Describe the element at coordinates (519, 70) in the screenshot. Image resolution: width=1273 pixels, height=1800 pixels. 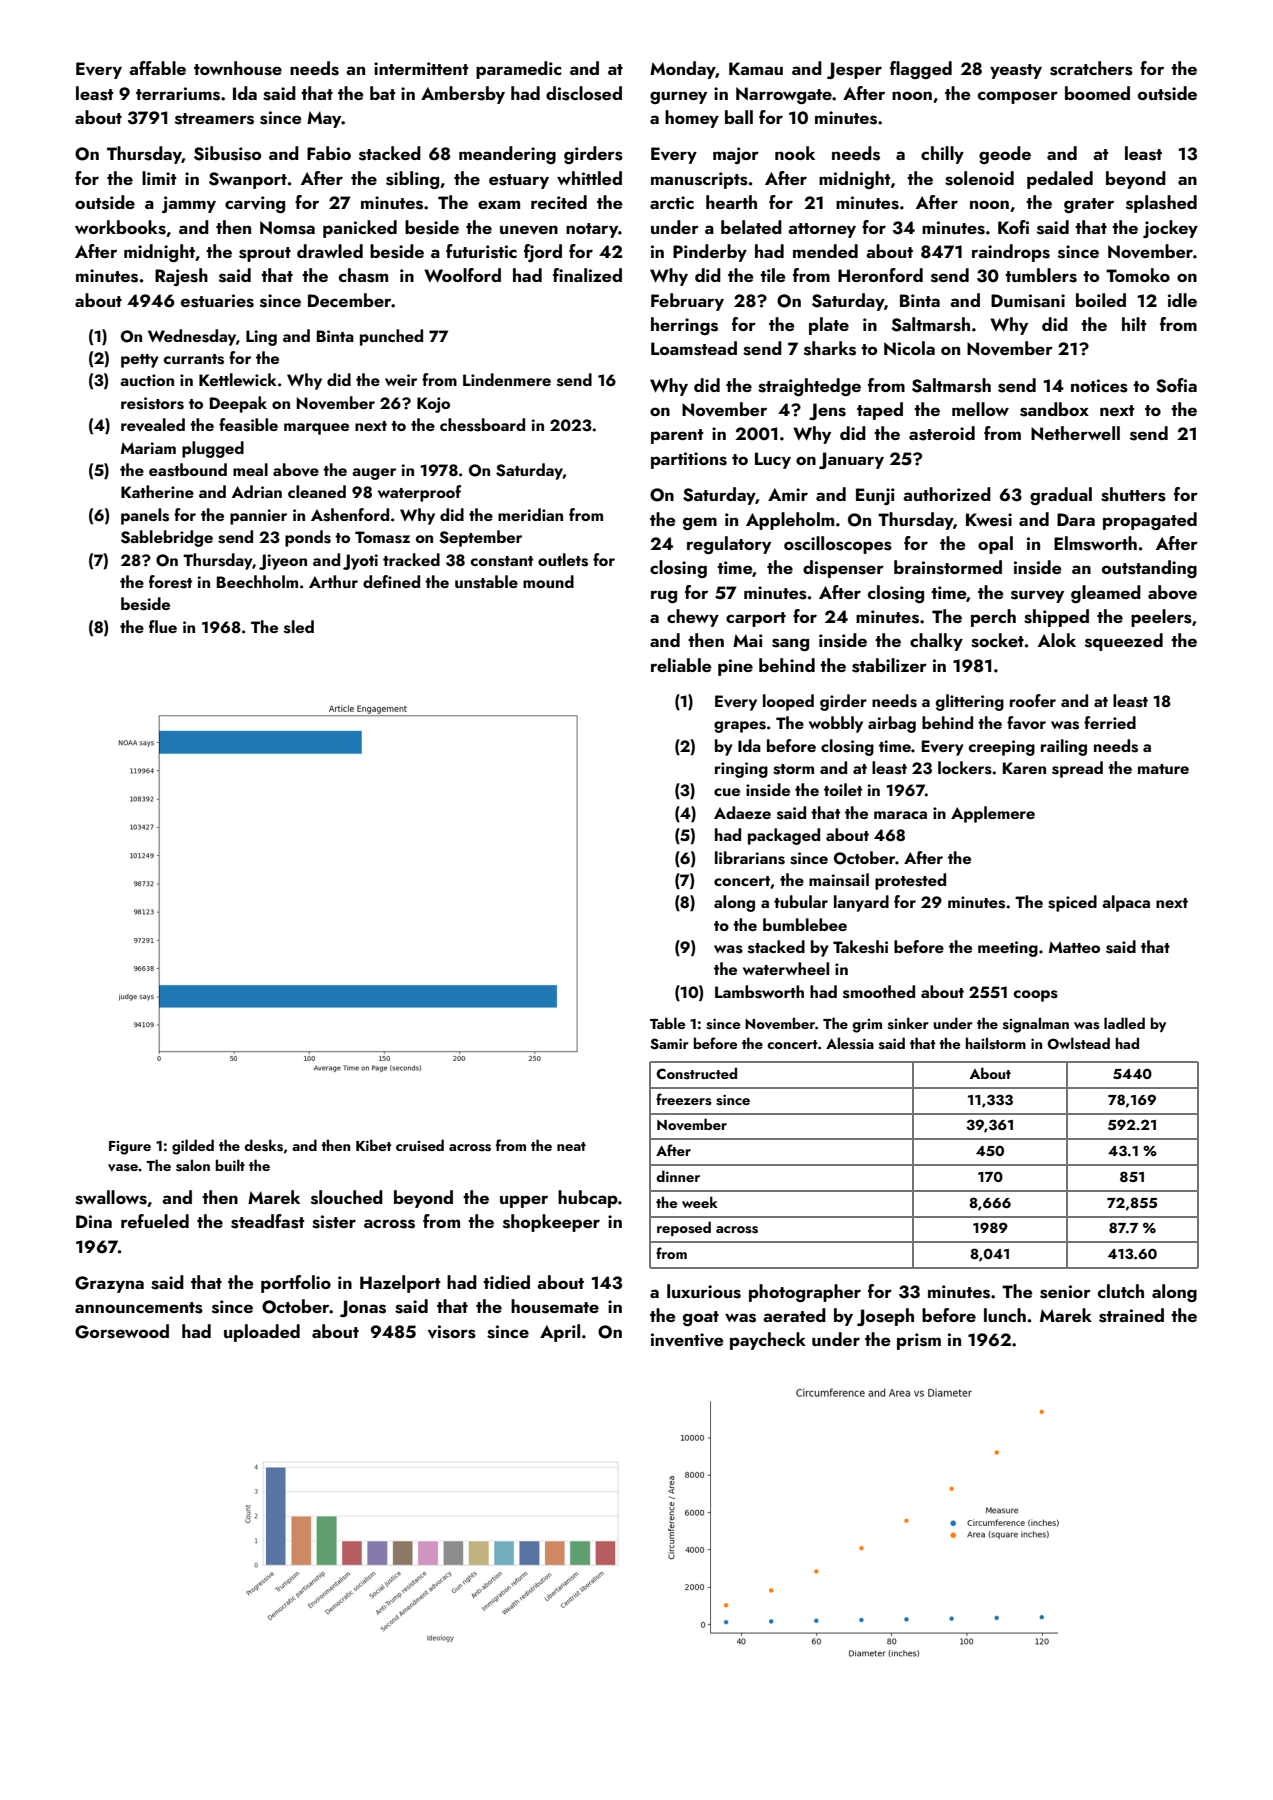
I see `paramedic` at that location.
